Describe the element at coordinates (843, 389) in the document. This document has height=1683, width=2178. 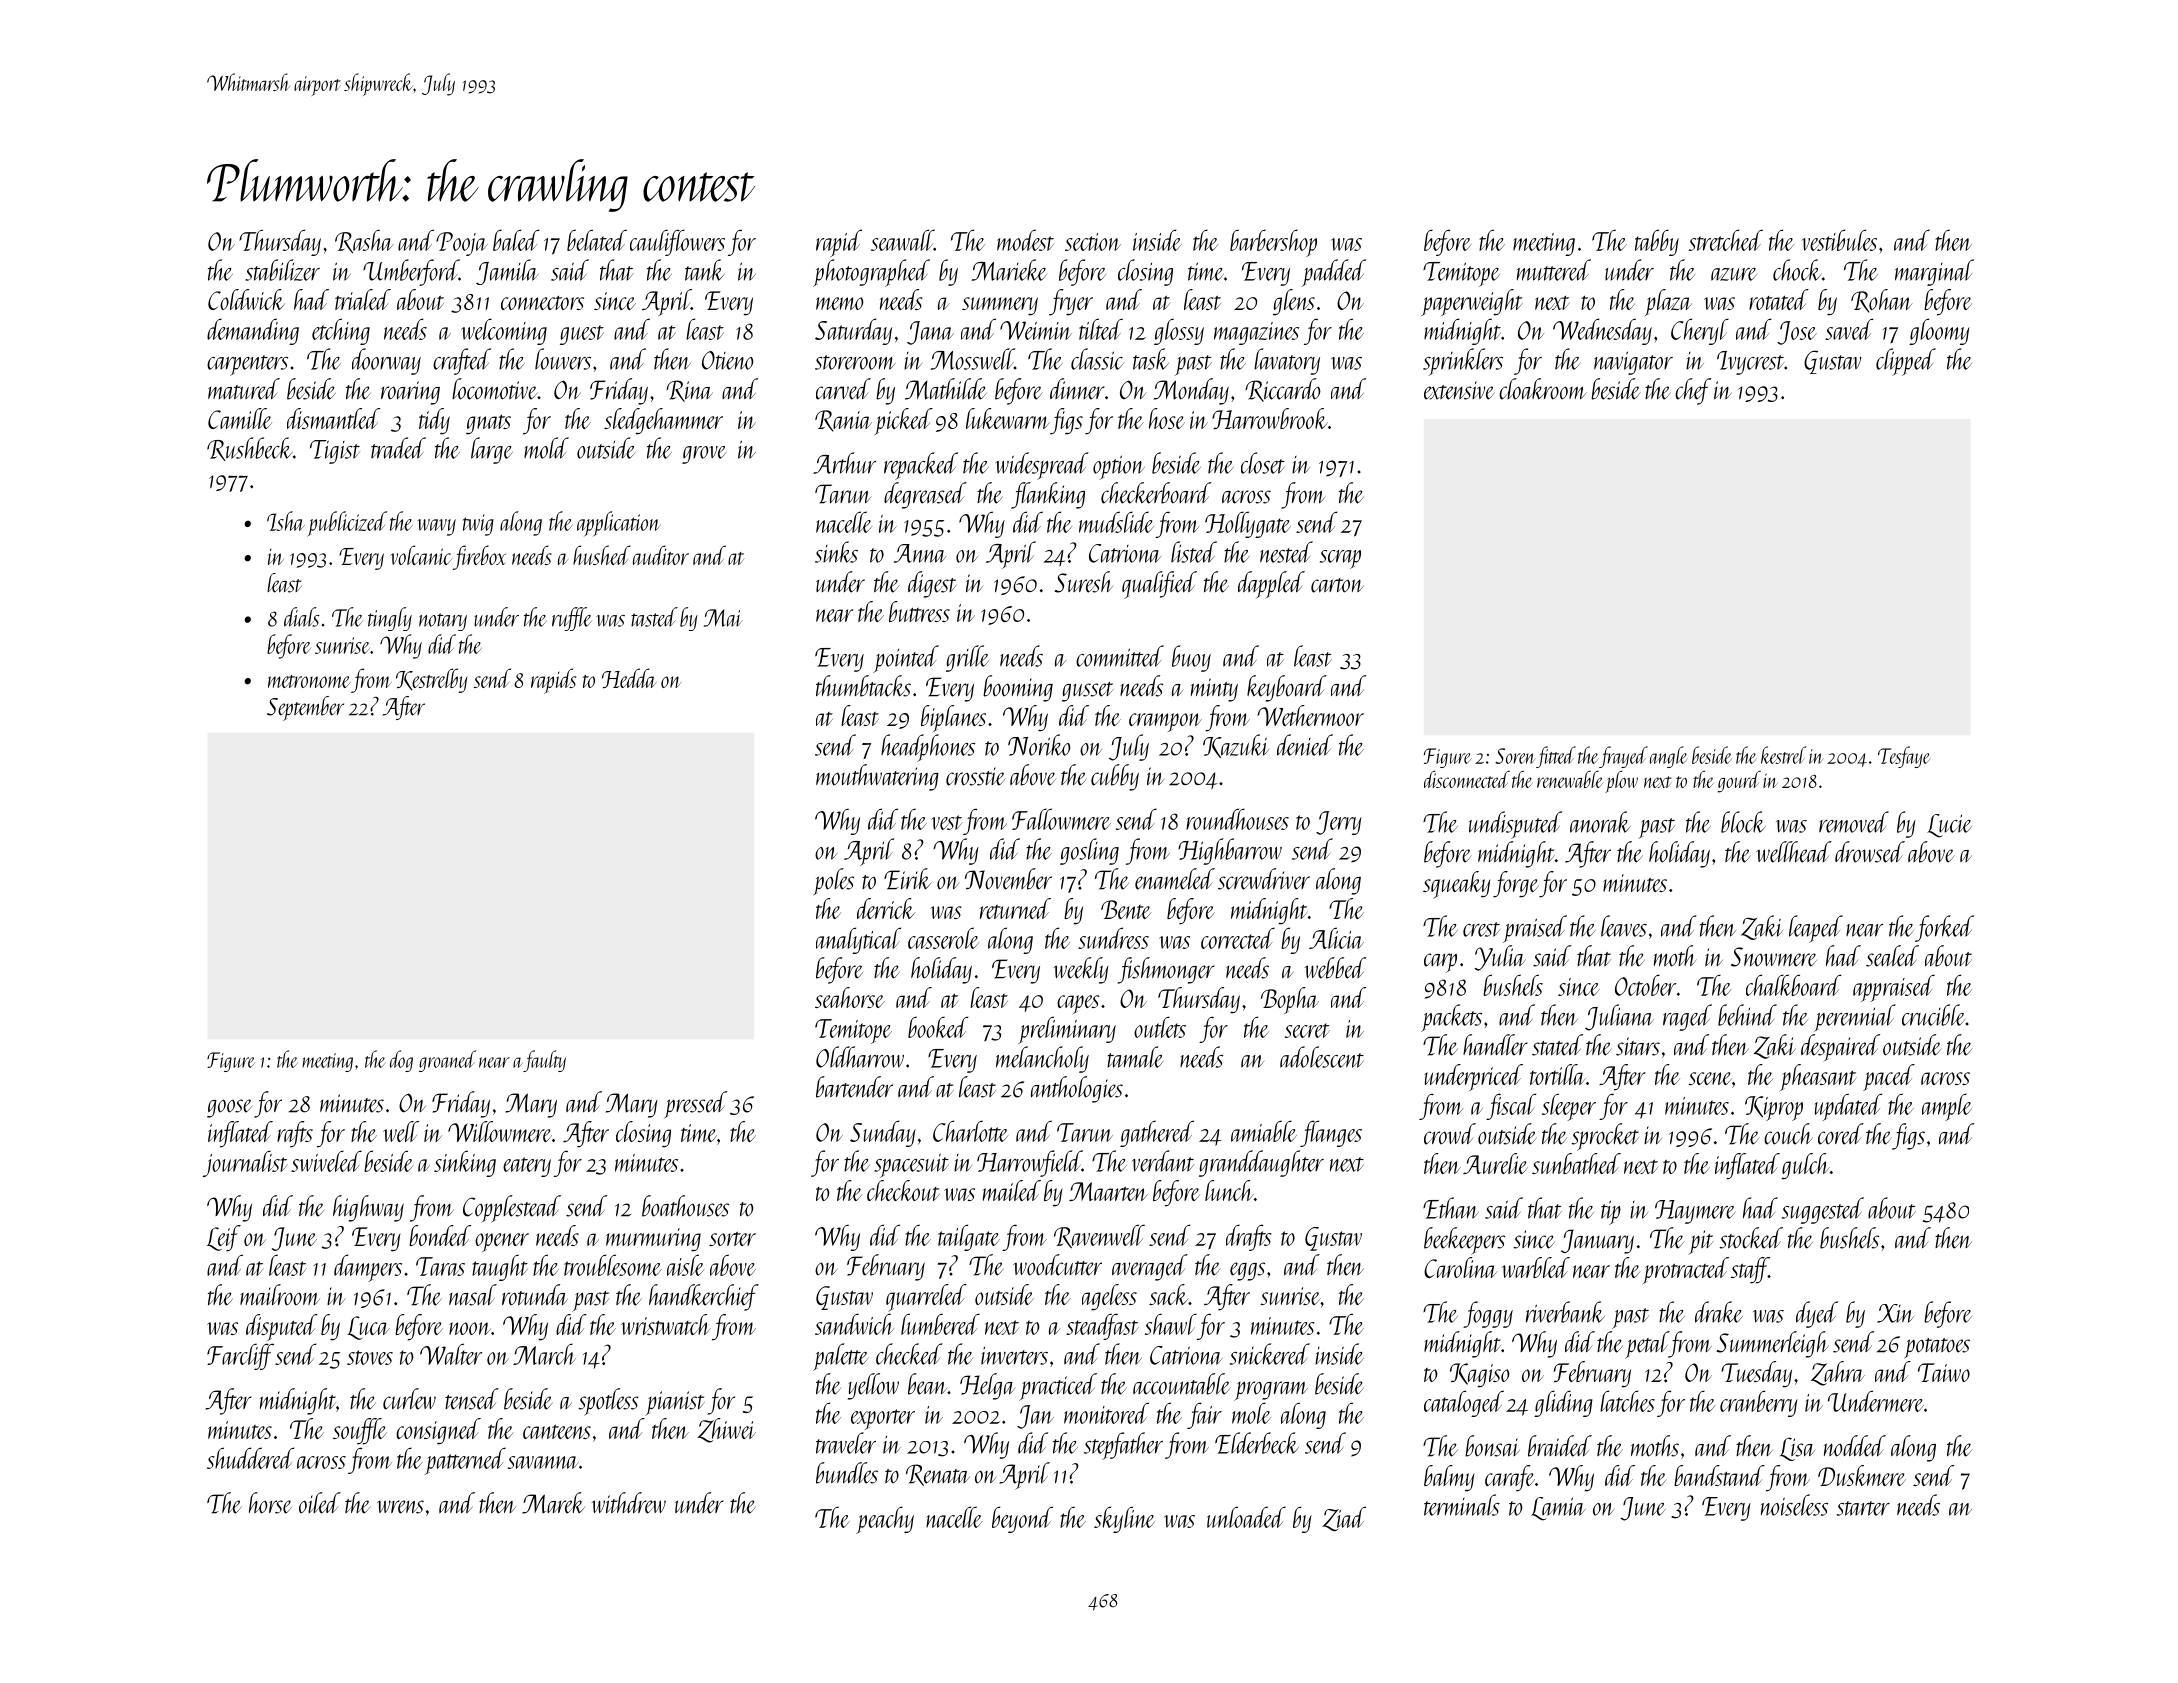
I see `carved` at that location.
